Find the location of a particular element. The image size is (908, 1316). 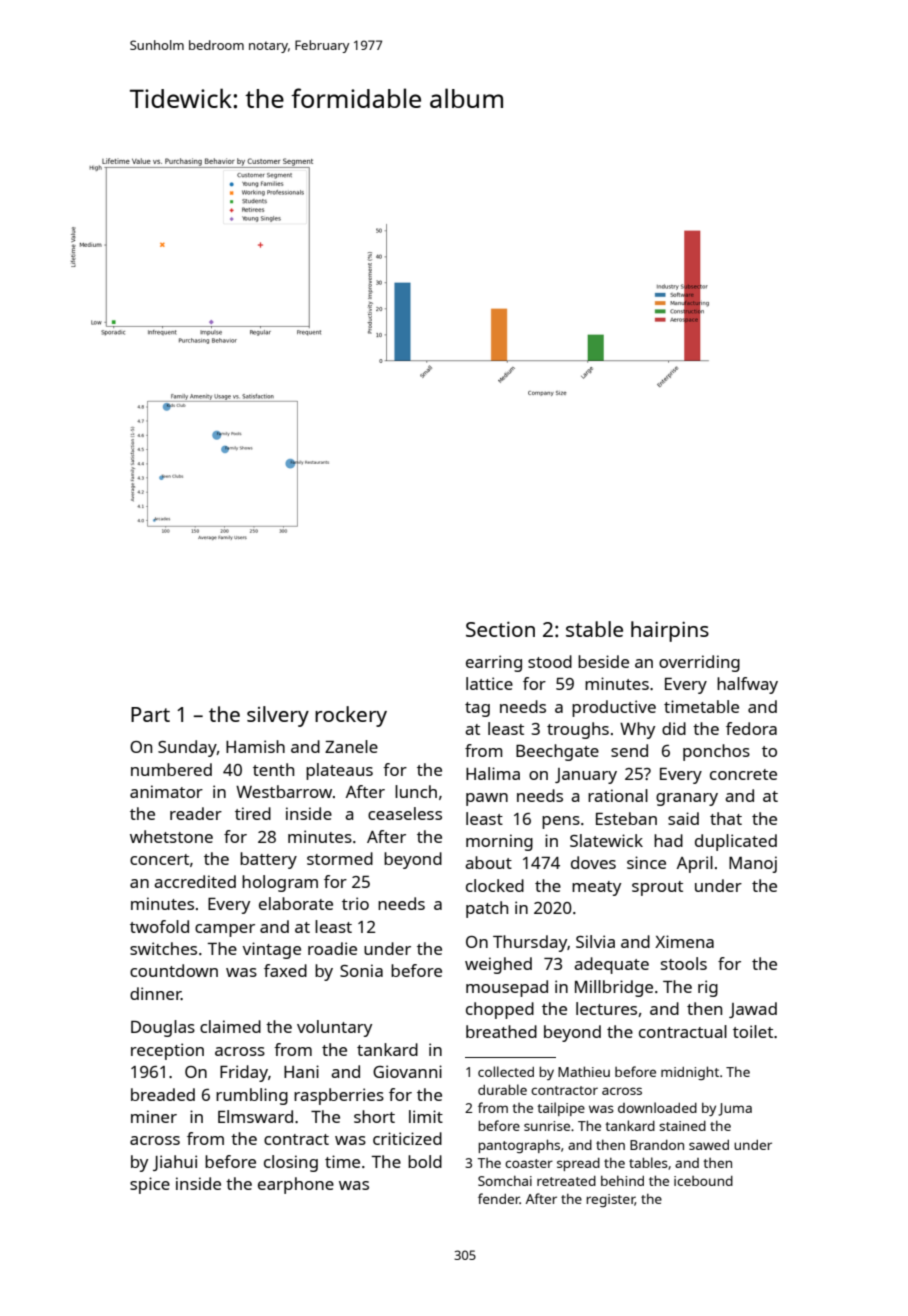

spice is located at coordinates (150, 1185).
